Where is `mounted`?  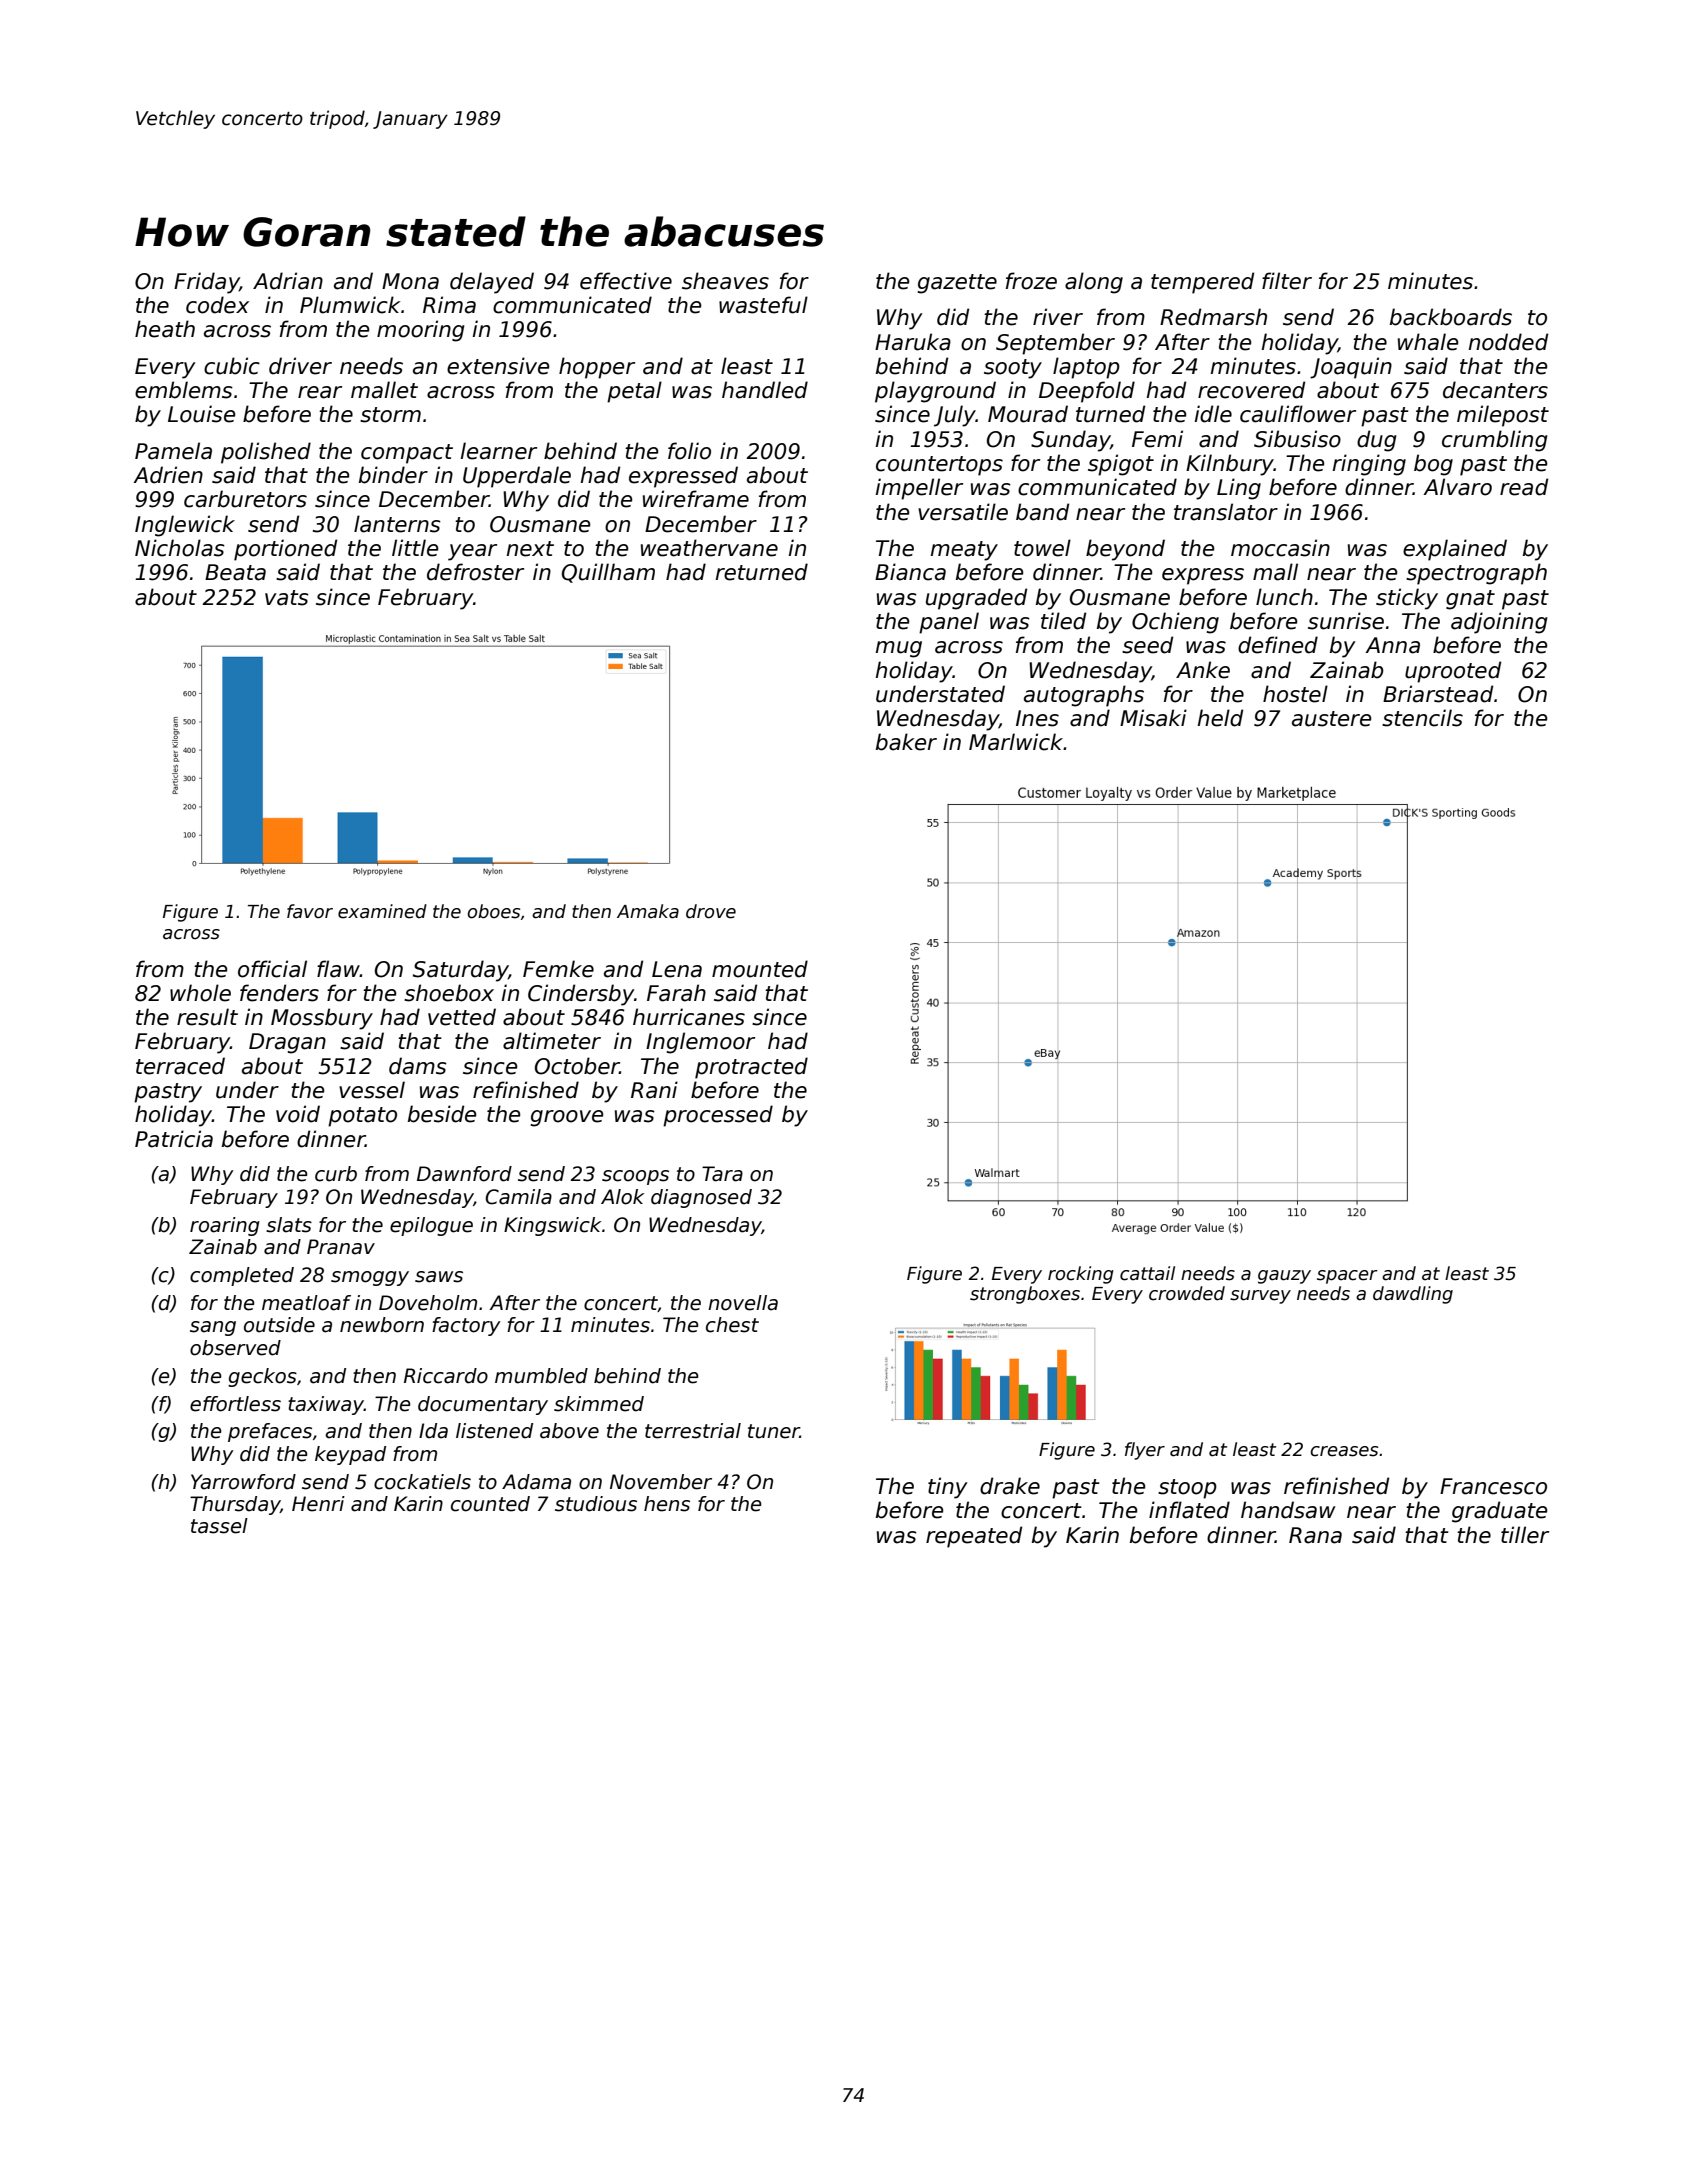 mounted is located at coordinates (760, 969).
